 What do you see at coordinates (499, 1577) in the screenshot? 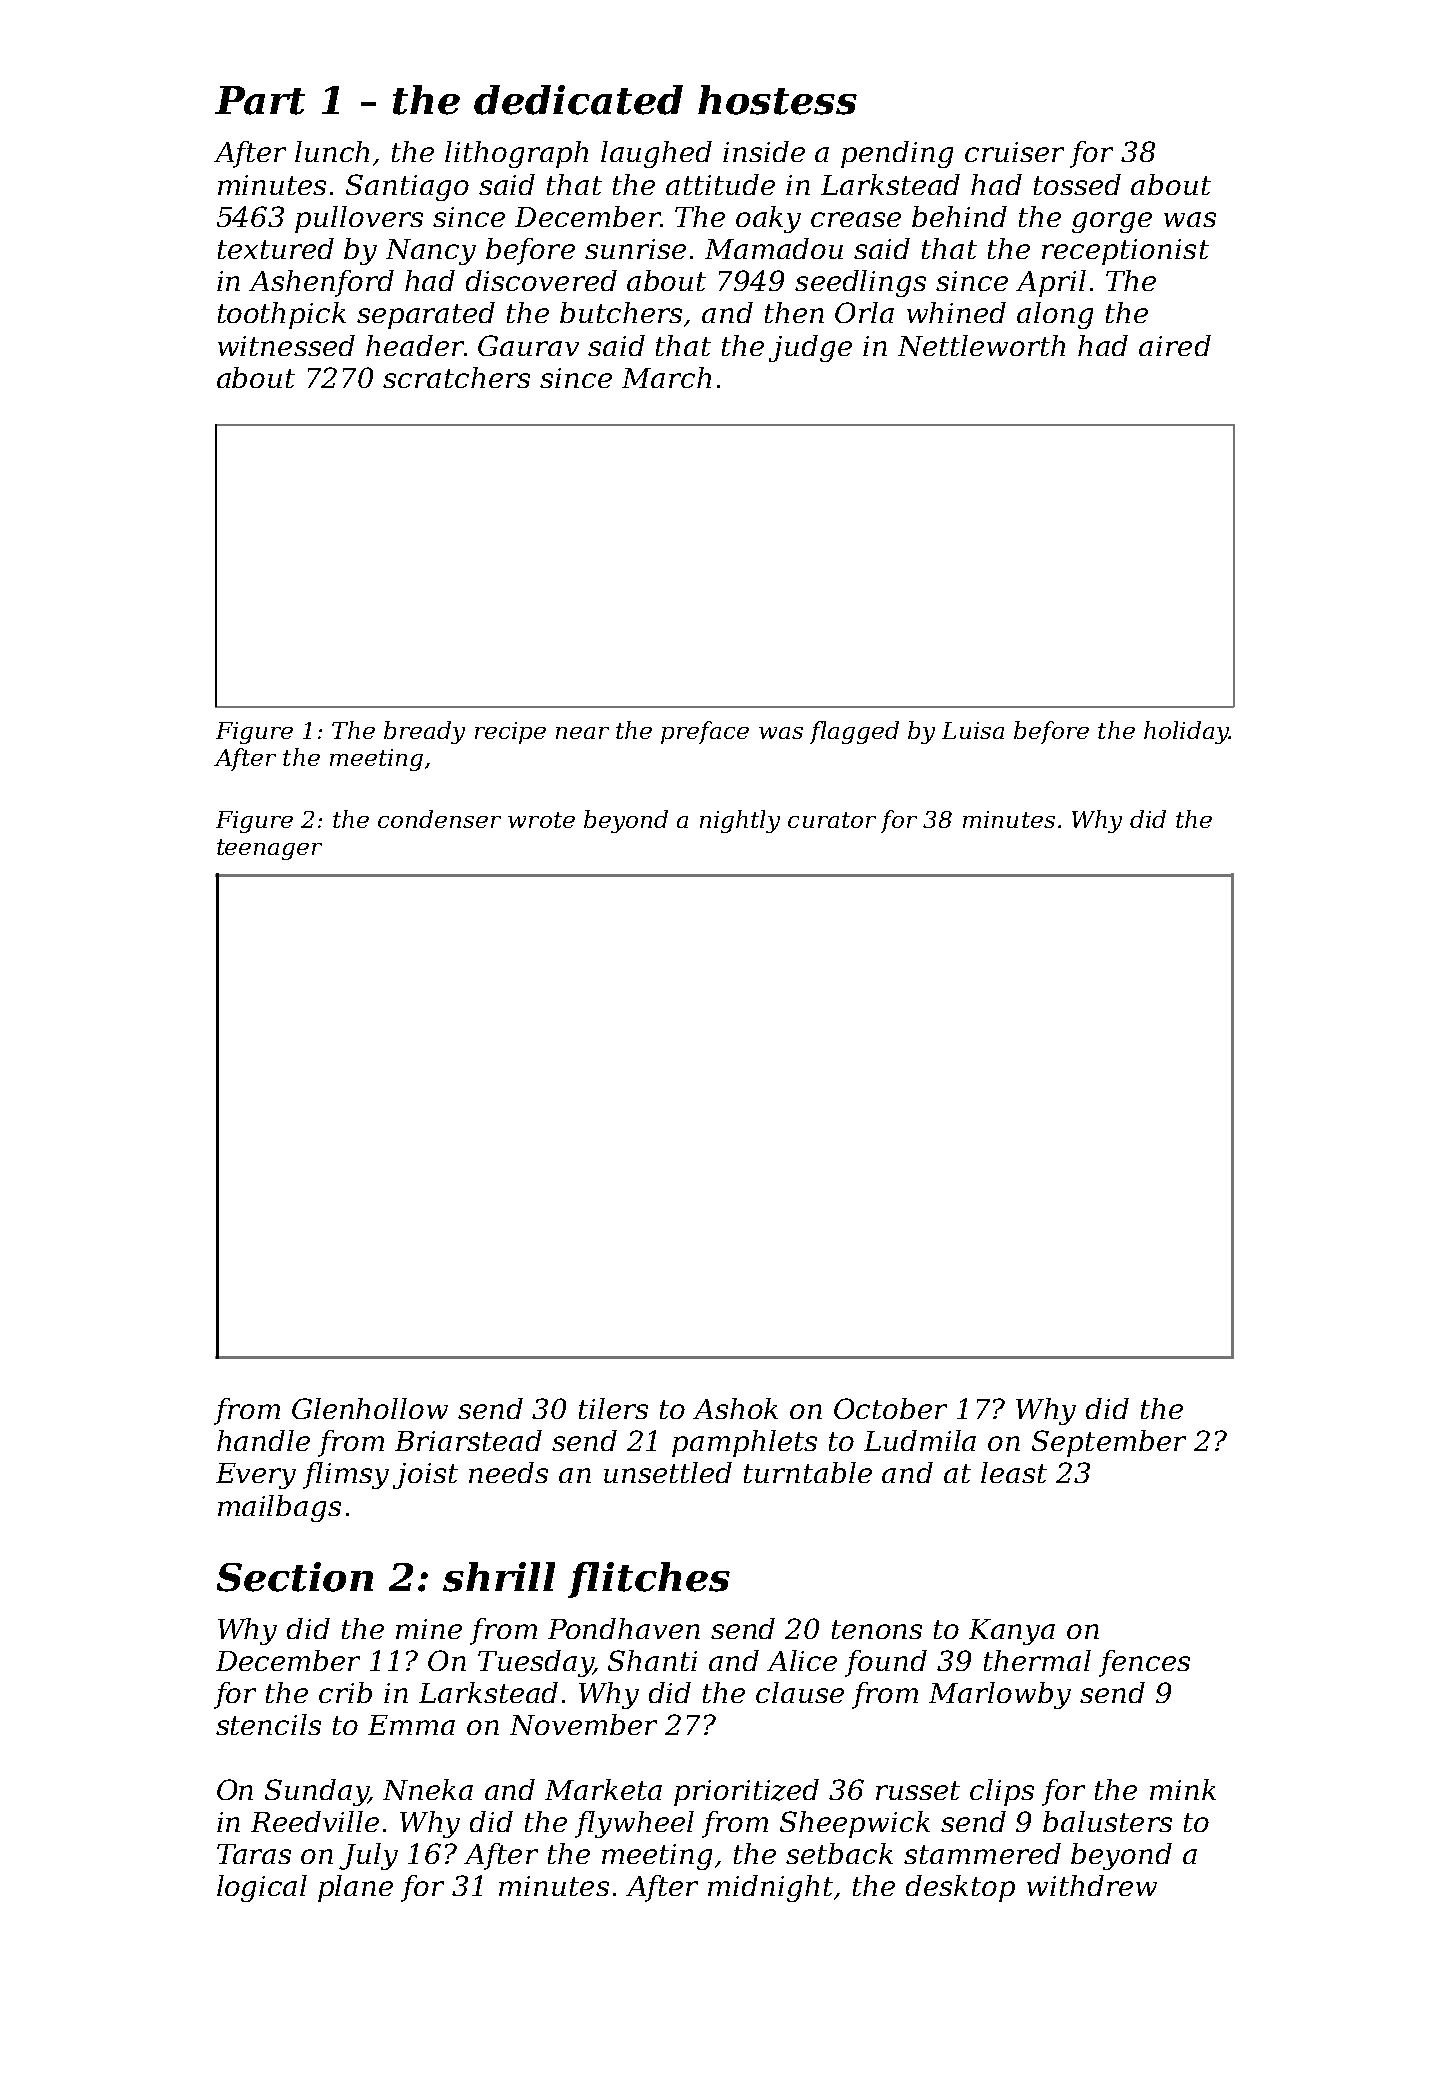
I see `shrill` at bounding box center [499, 1577].
